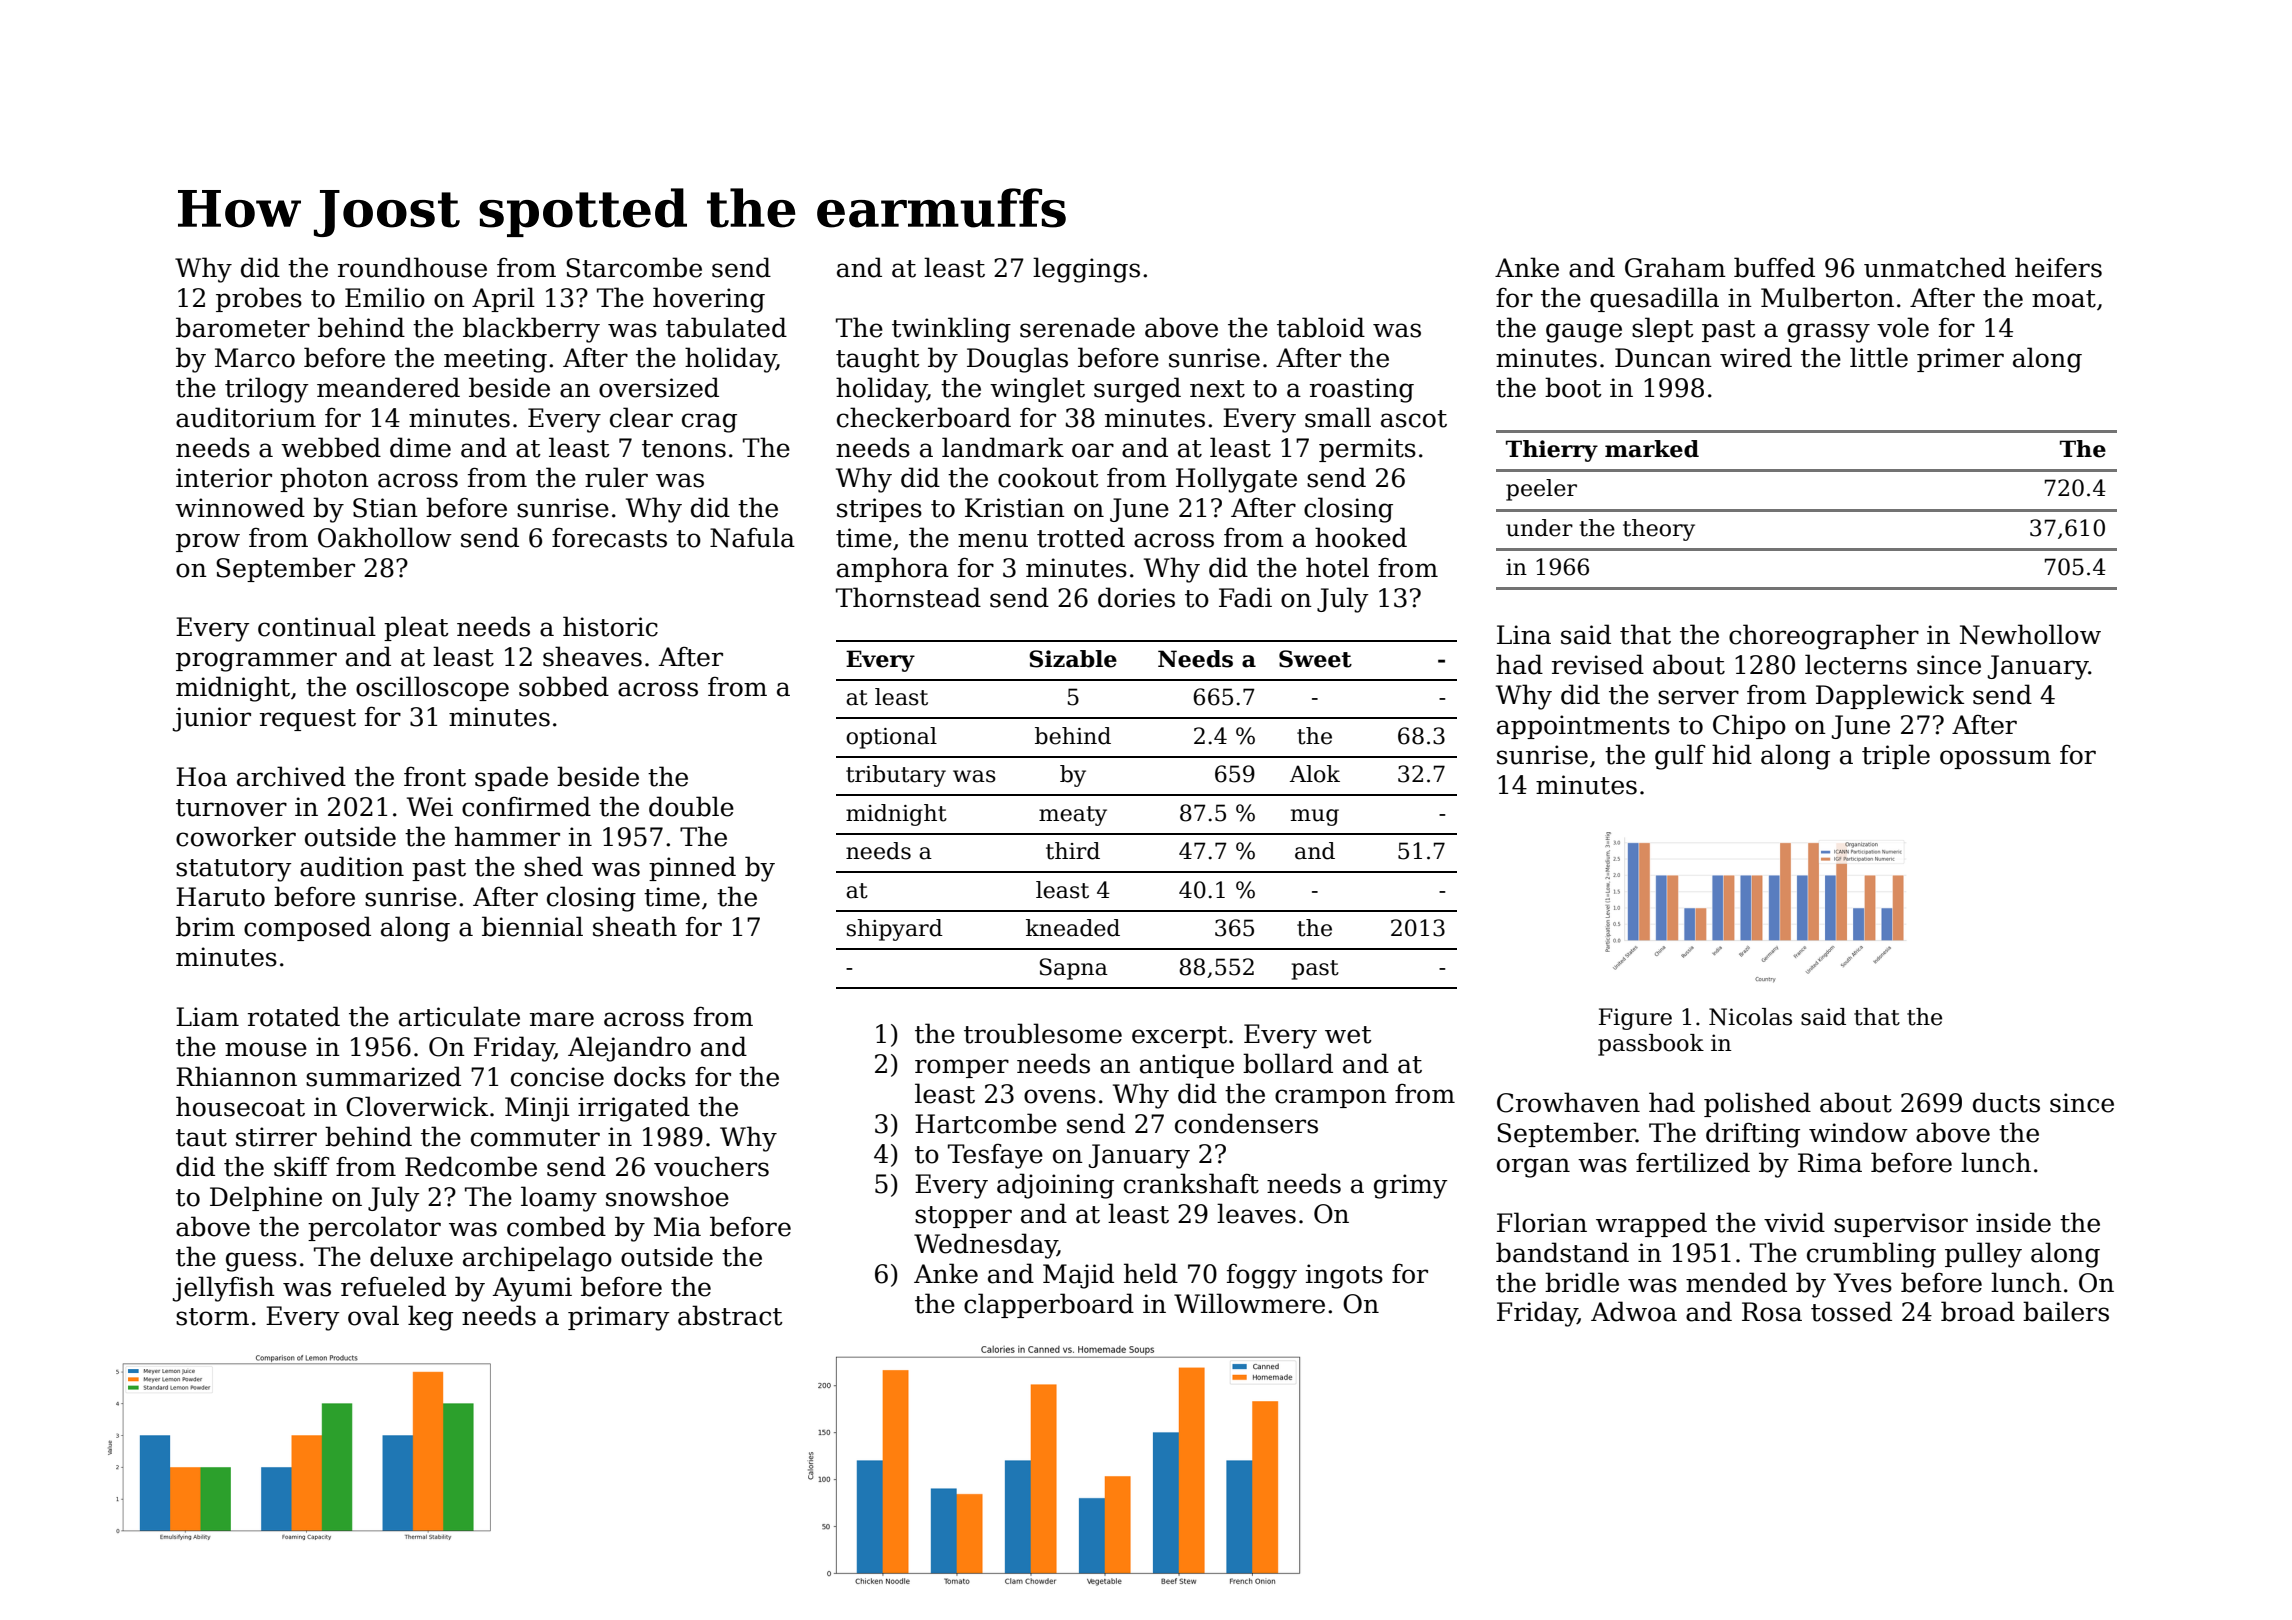 The width and height of the screenshot is (2292, 1620). I want to click on sheath, so click(635, 926).
